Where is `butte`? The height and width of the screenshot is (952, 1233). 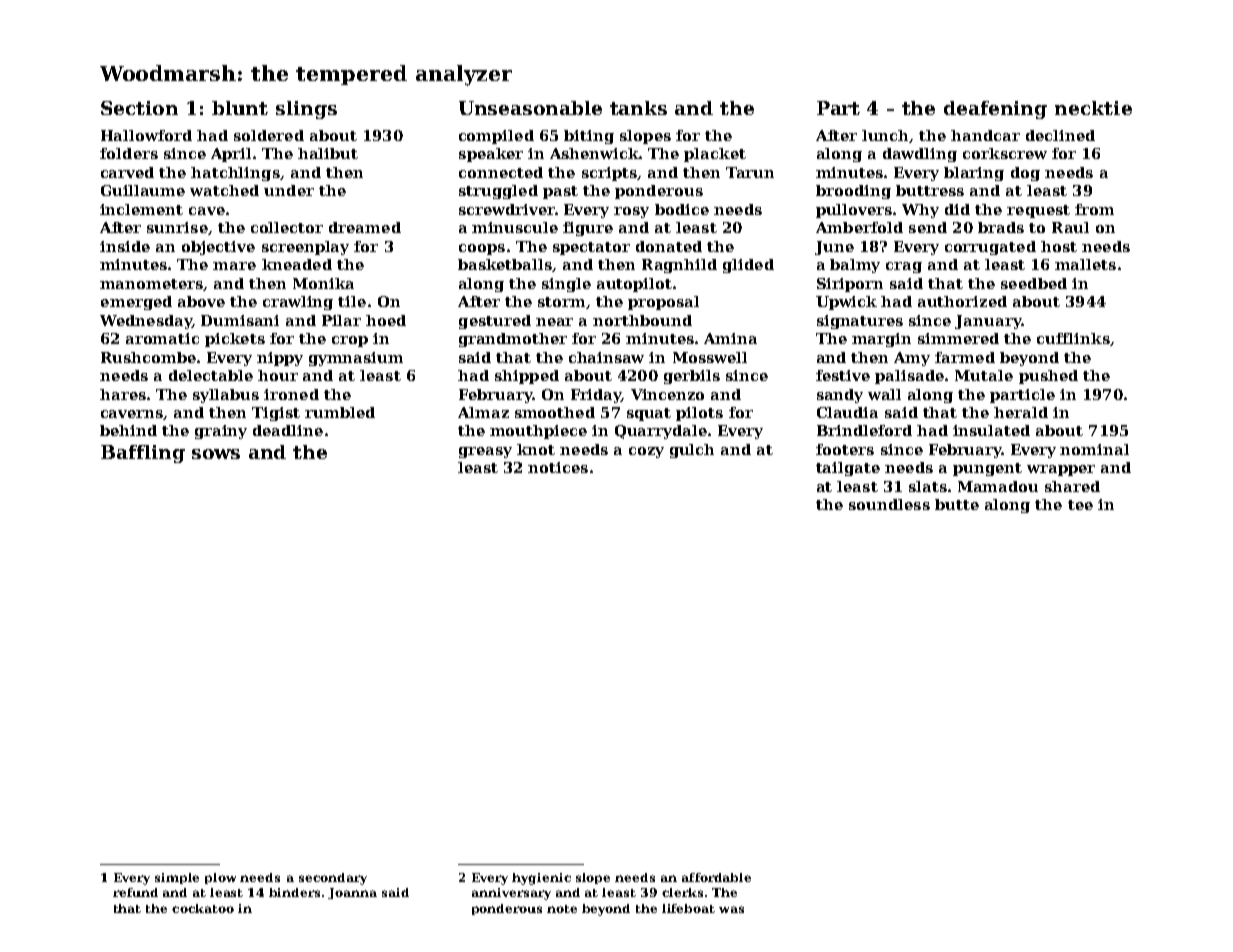
butte is located at coordinates (957, 504).
